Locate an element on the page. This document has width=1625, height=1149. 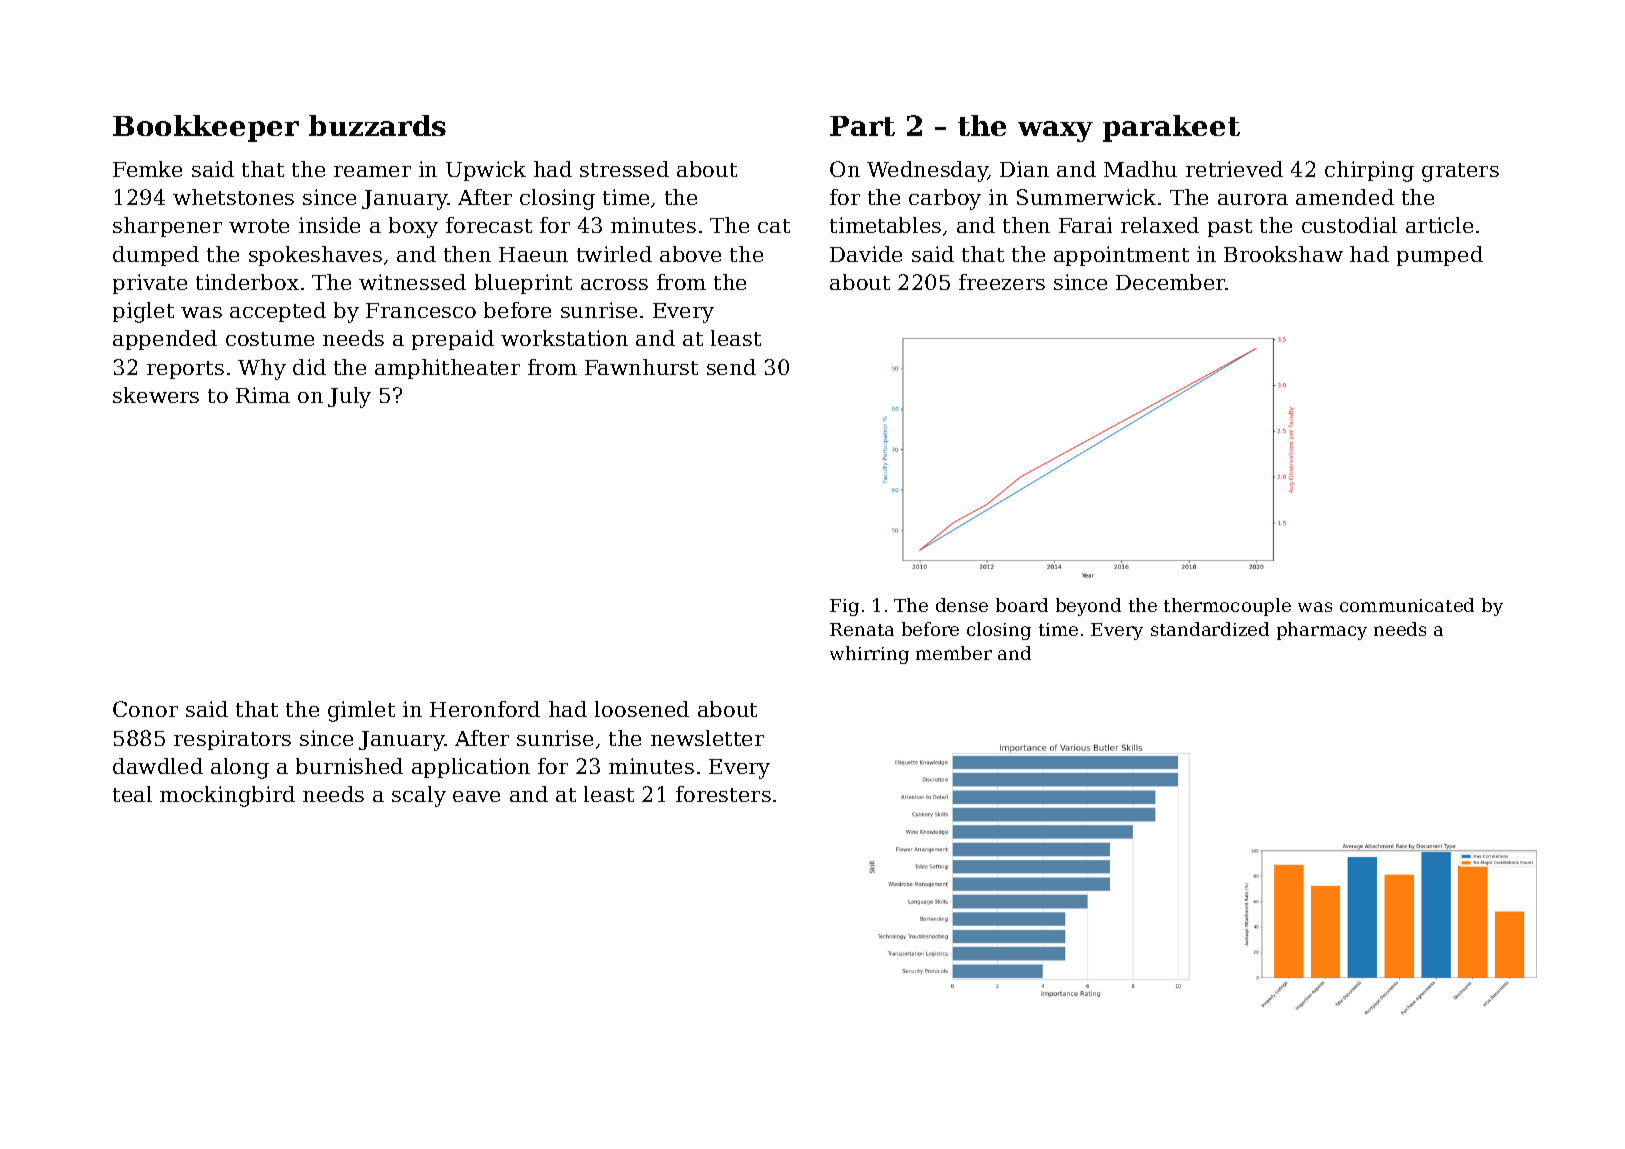
Conor is located at coordinates (145, 709).
